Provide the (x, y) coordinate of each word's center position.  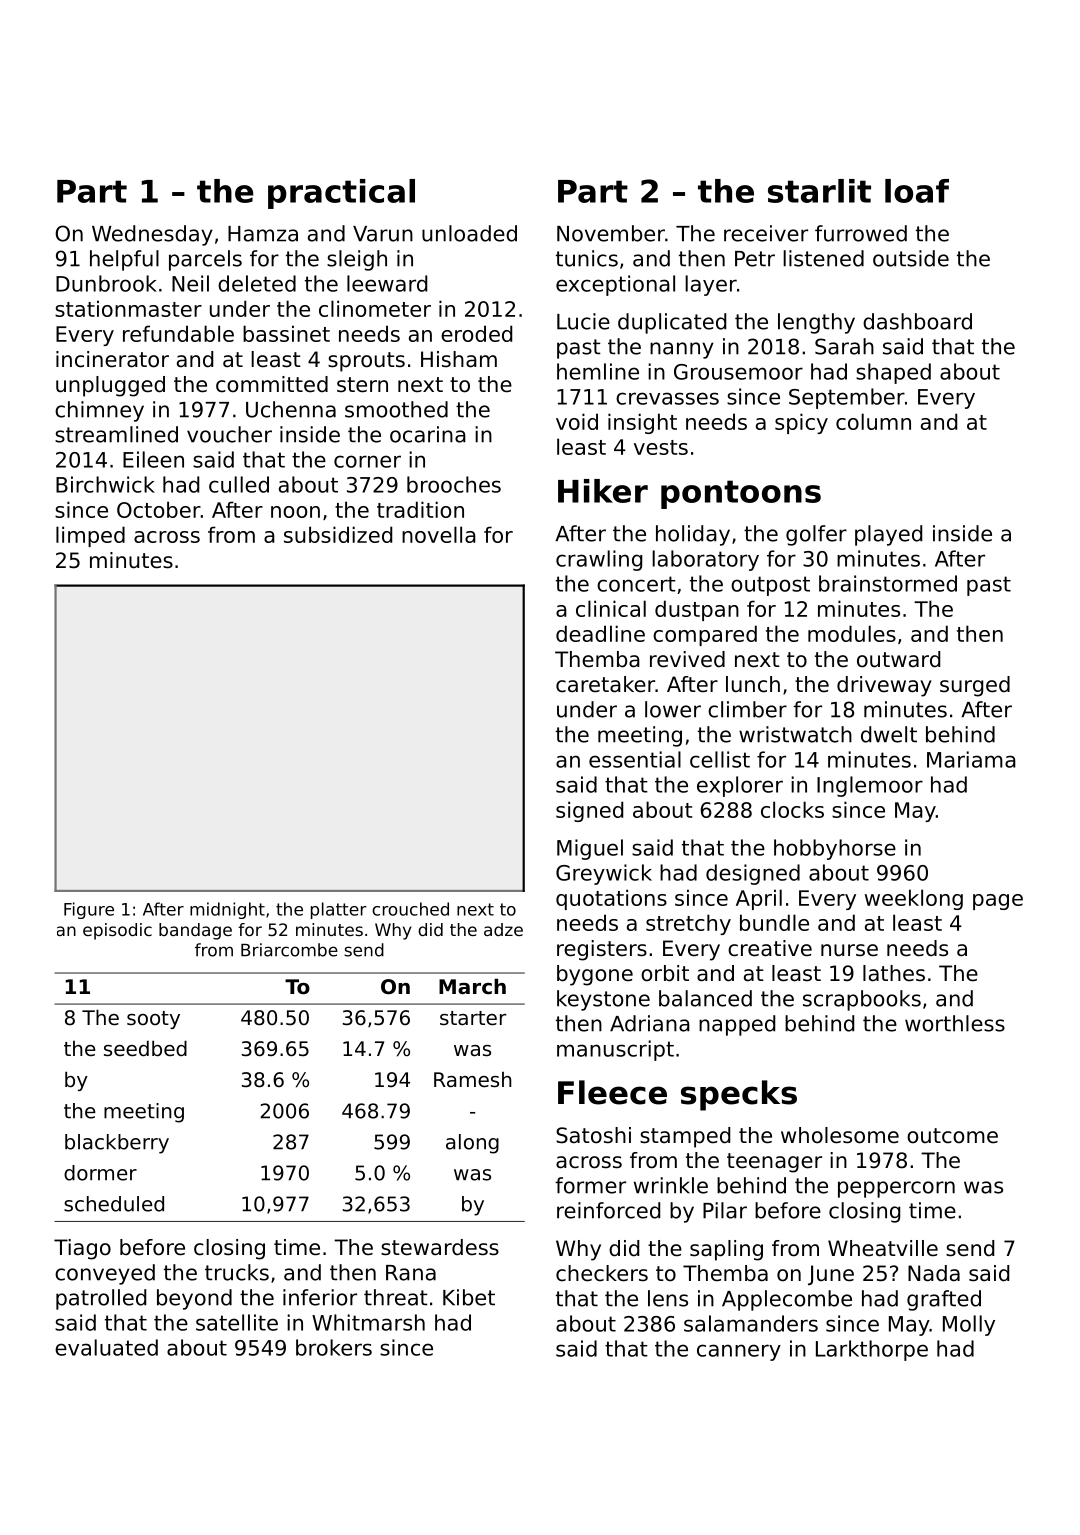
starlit (819, 191)
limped (90, 536)
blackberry (117, 1144)
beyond (194, 1299)
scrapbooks (862, 1000)
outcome (952, 1136)
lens (668, 1298)
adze (503, 929)
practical (341, 194)
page (998, 902)
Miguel (590, 849)
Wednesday (152, 235)
